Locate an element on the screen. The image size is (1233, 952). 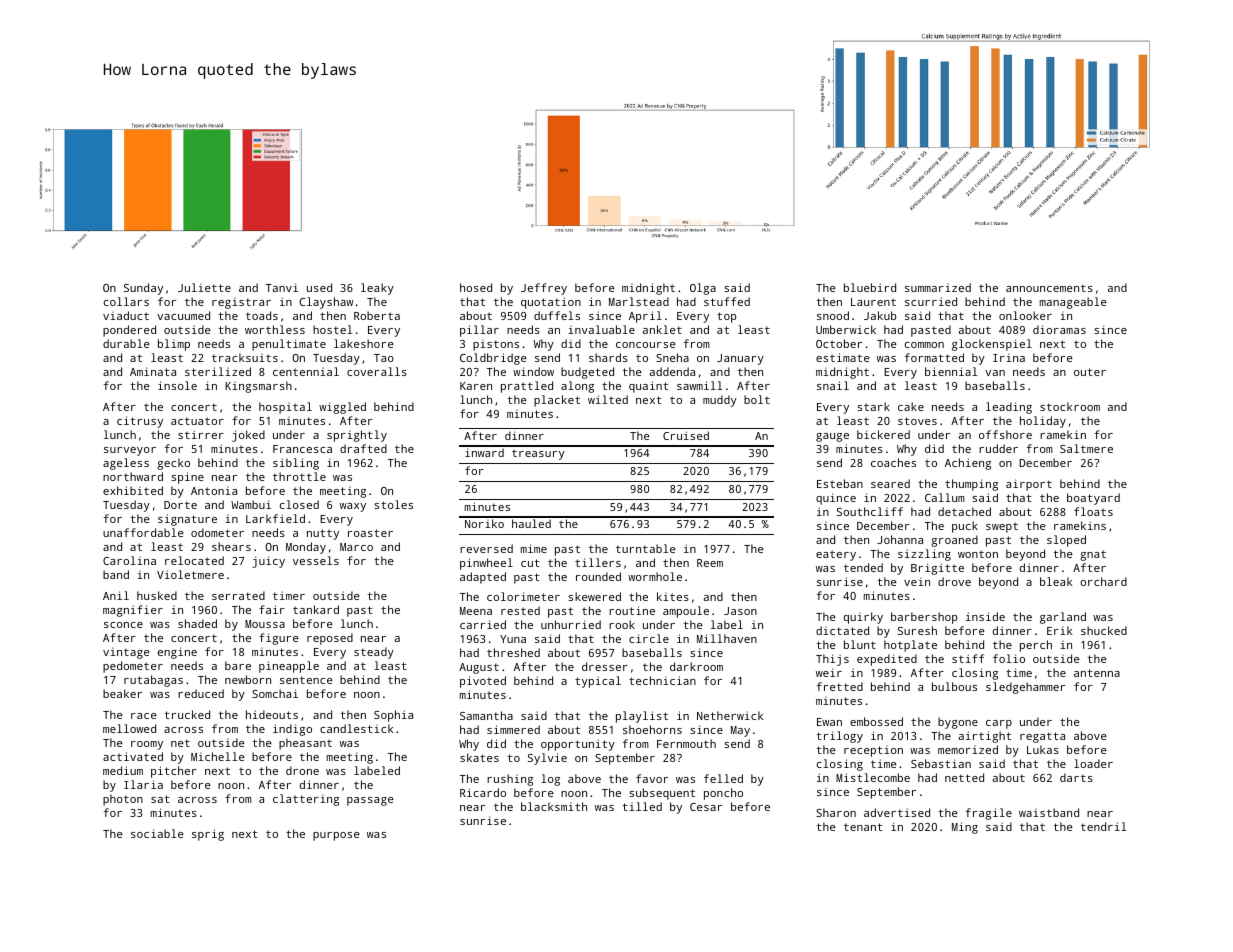
gauge is located at coordinates (832, 437).
